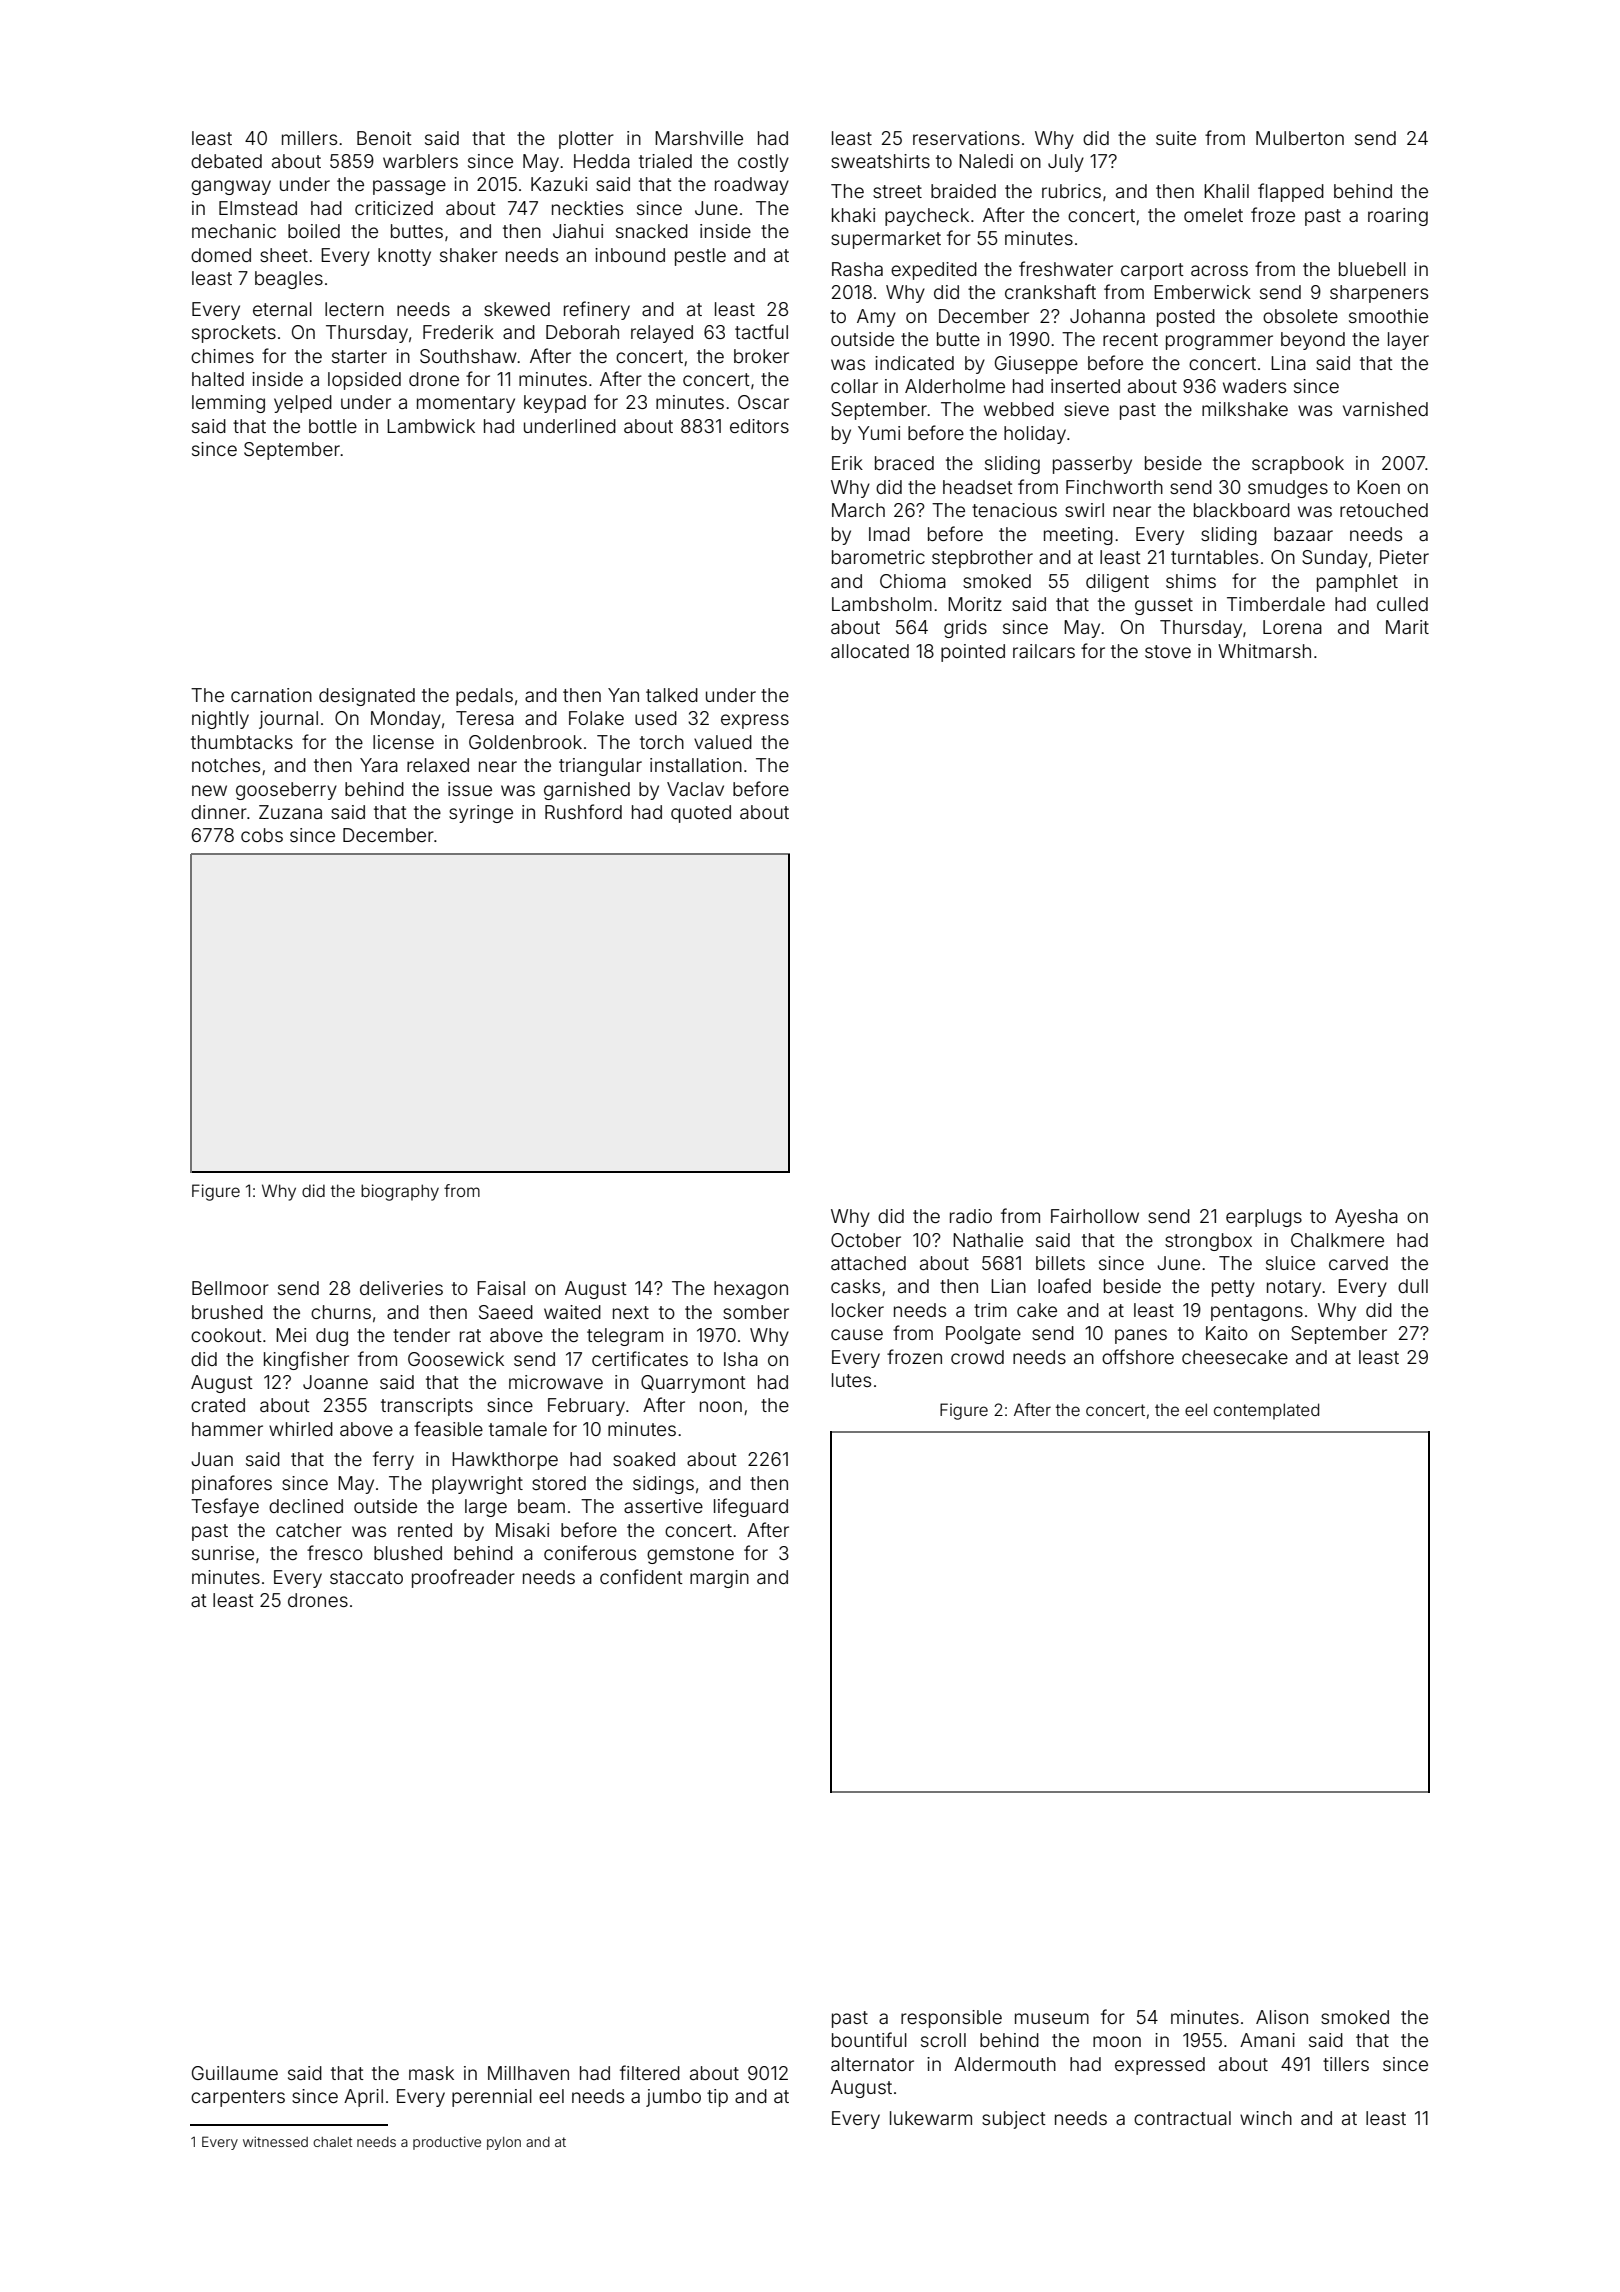 This image has height=2292, width=1620. I want to click on Koen, so click(1378, 487).
